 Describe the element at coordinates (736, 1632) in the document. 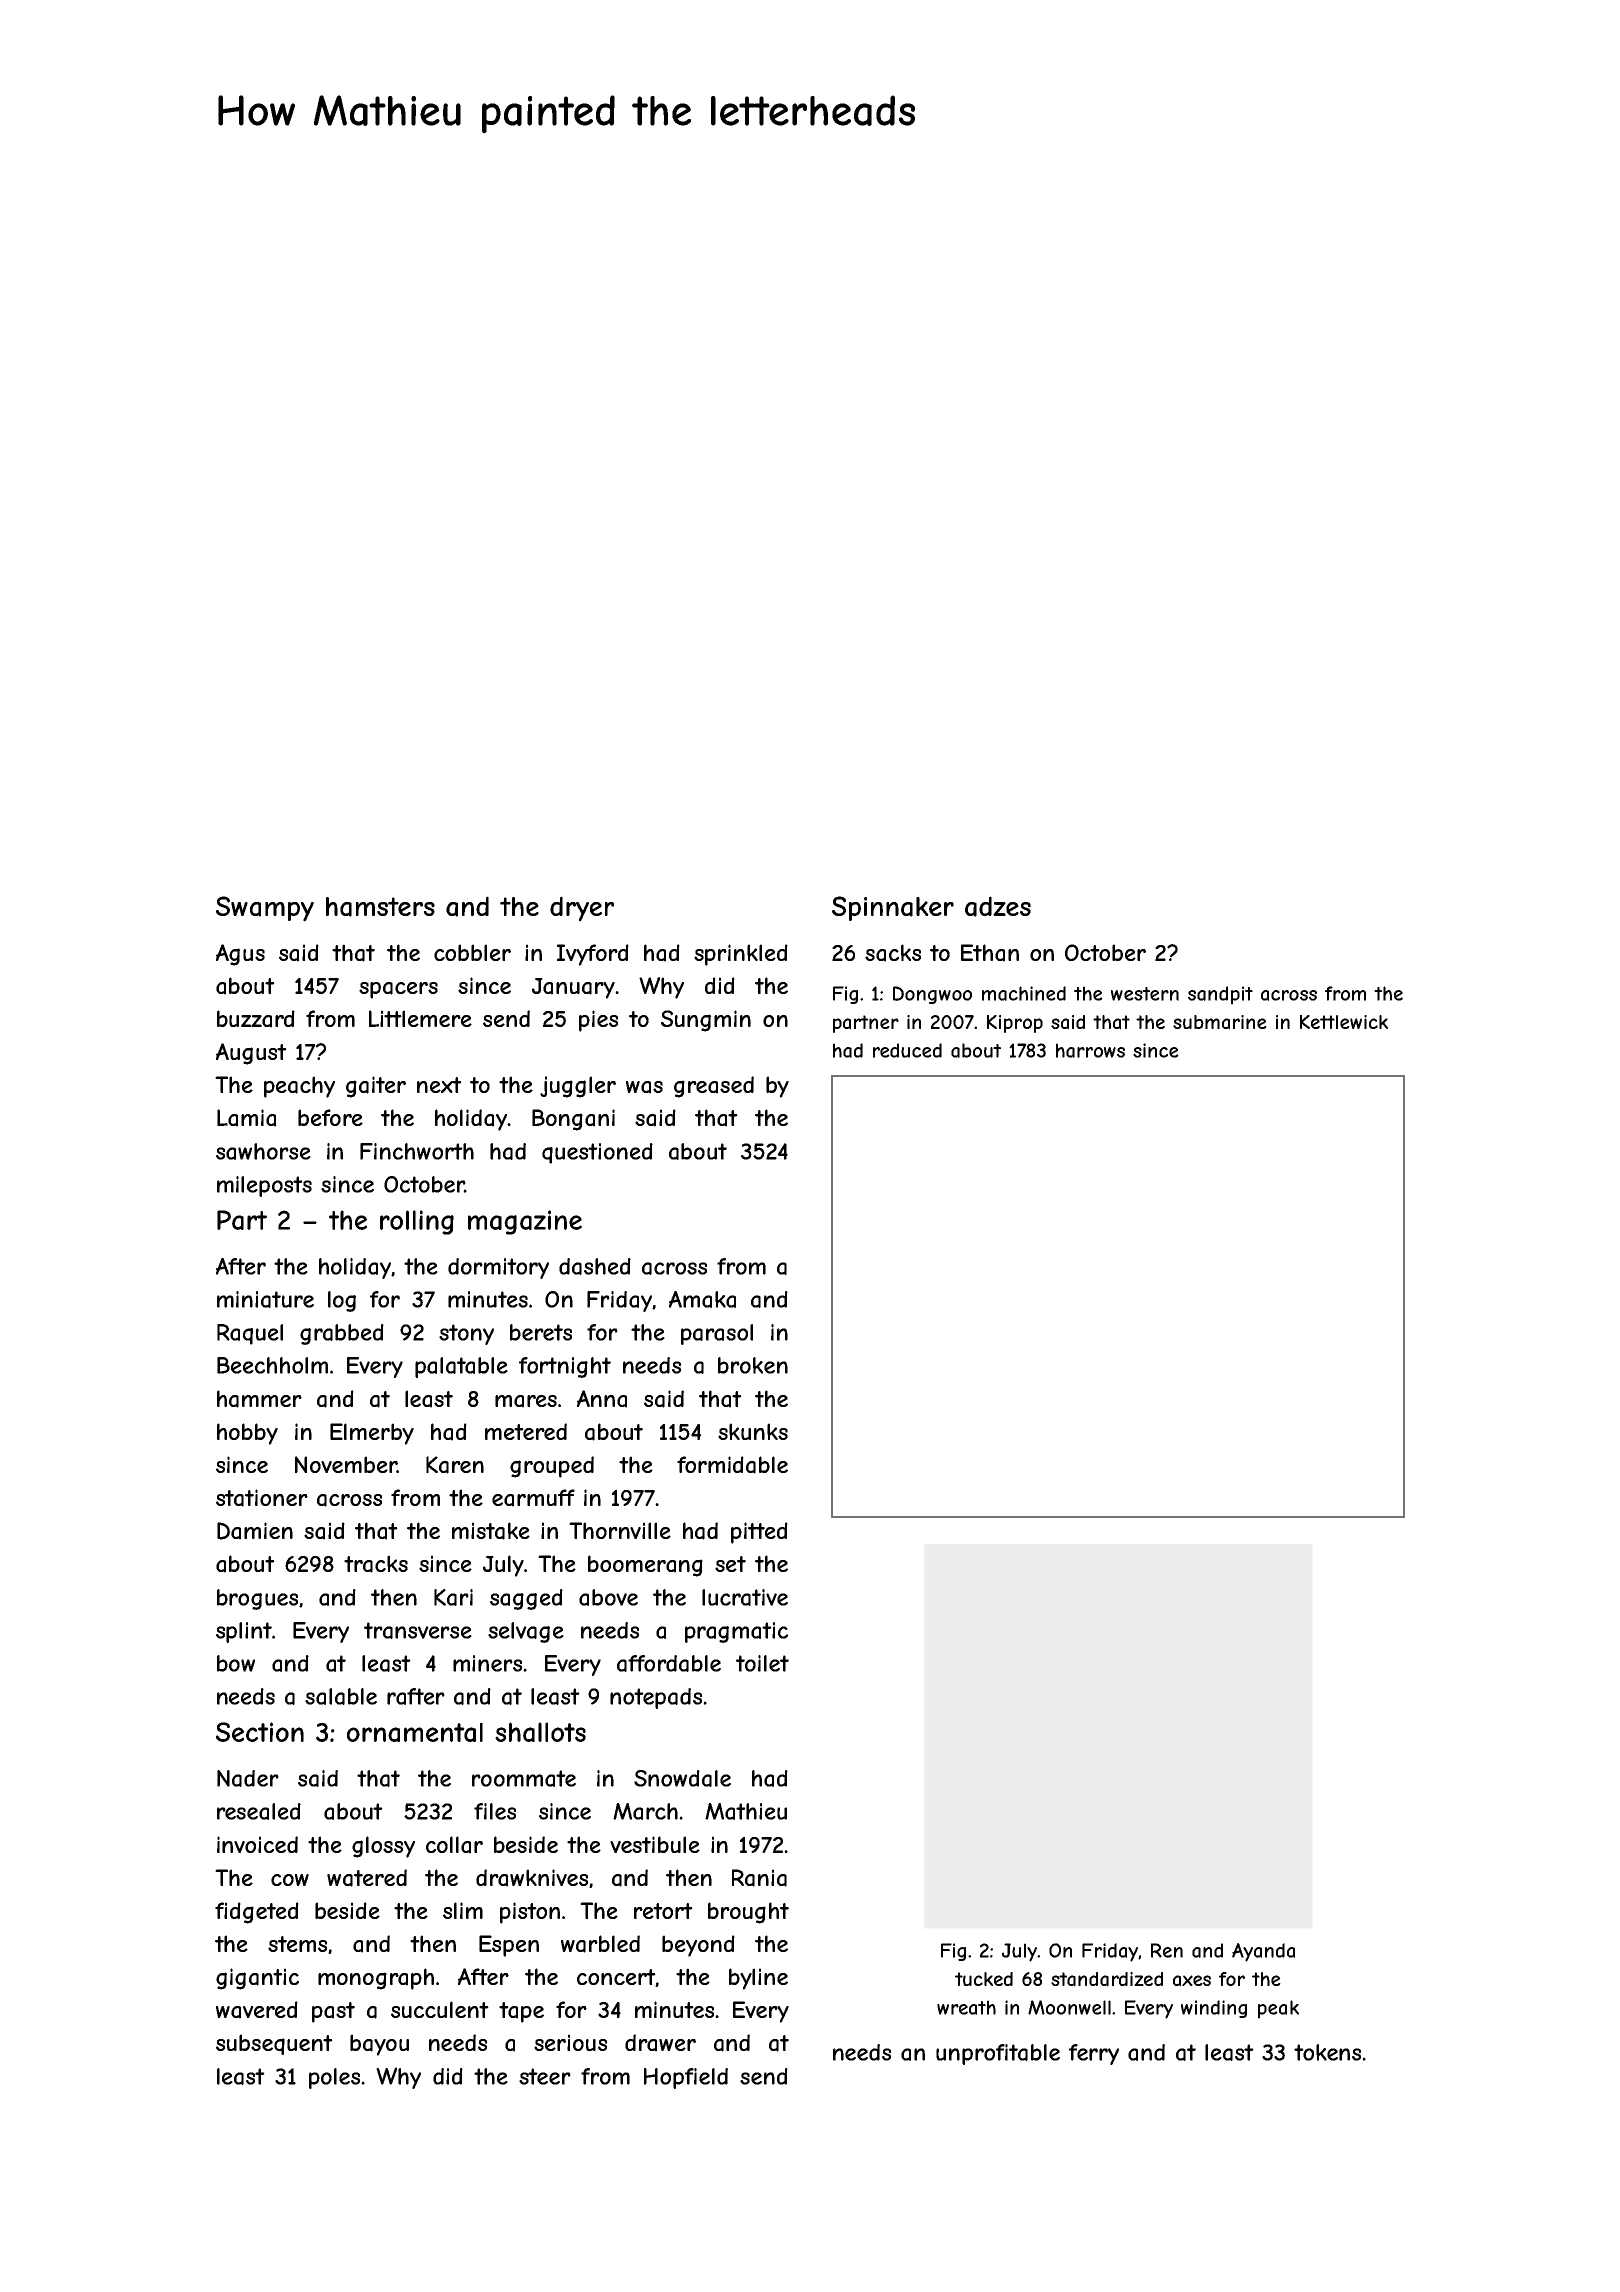

I see `pragmatic` at that location.
